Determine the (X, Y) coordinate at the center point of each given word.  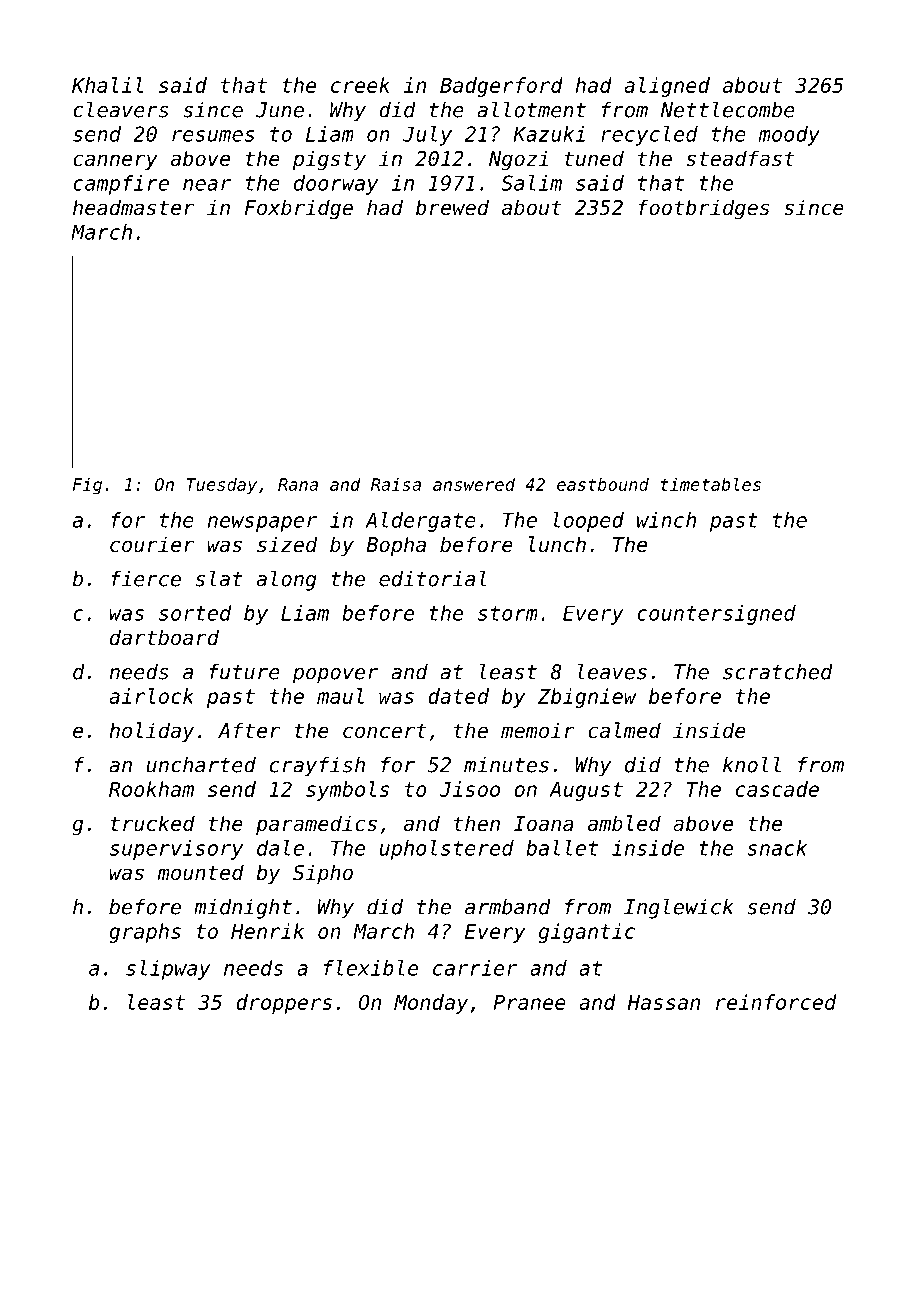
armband (508, 907)
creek (360, 85)
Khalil (107, 85)
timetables (711, 484)
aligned (667, 87)
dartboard (164, 637)
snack (777, 848)
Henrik (267, 931)
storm (508, 613)
